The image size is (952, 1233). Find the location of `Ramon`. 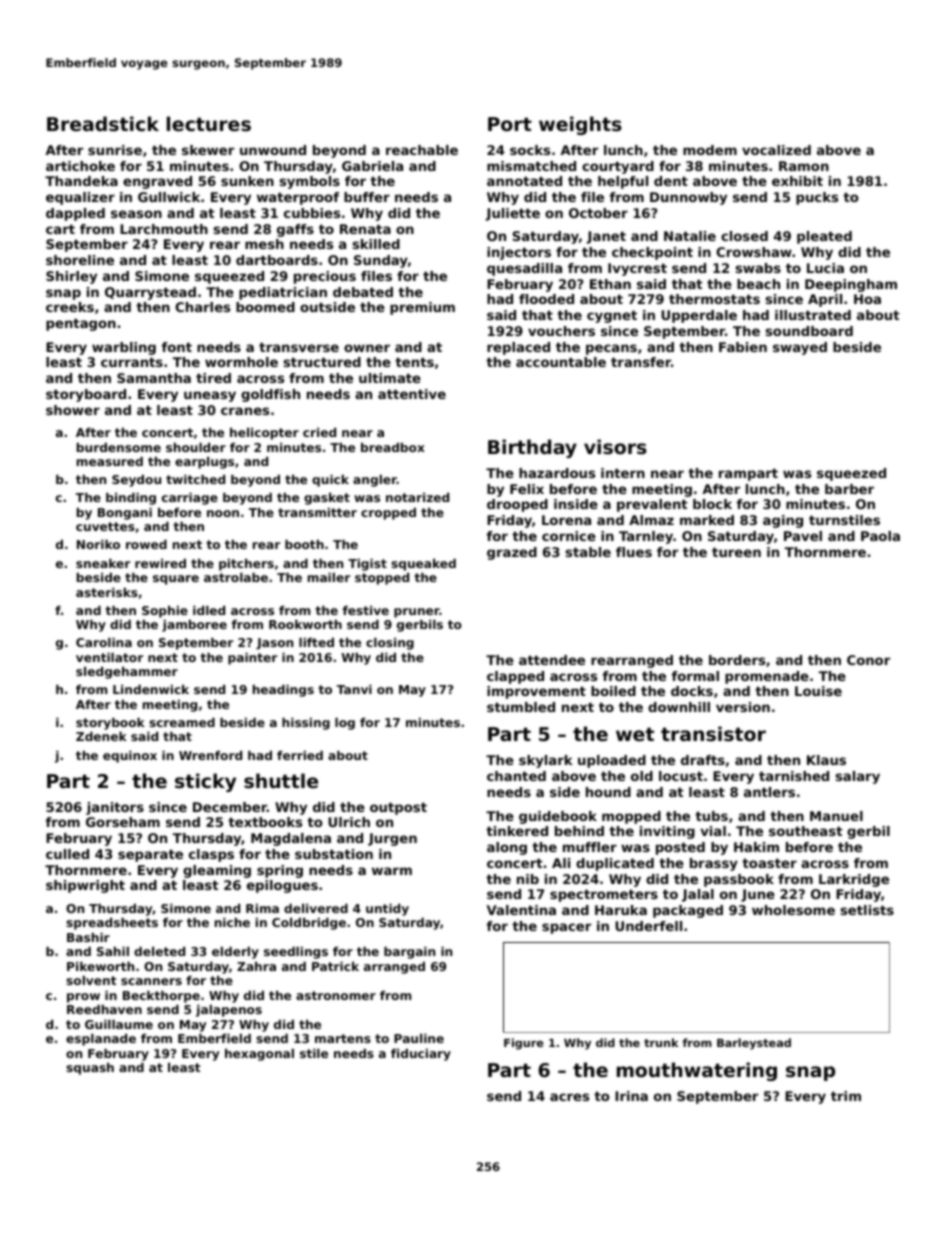

Ramon is located at coordinates (804, 166).
